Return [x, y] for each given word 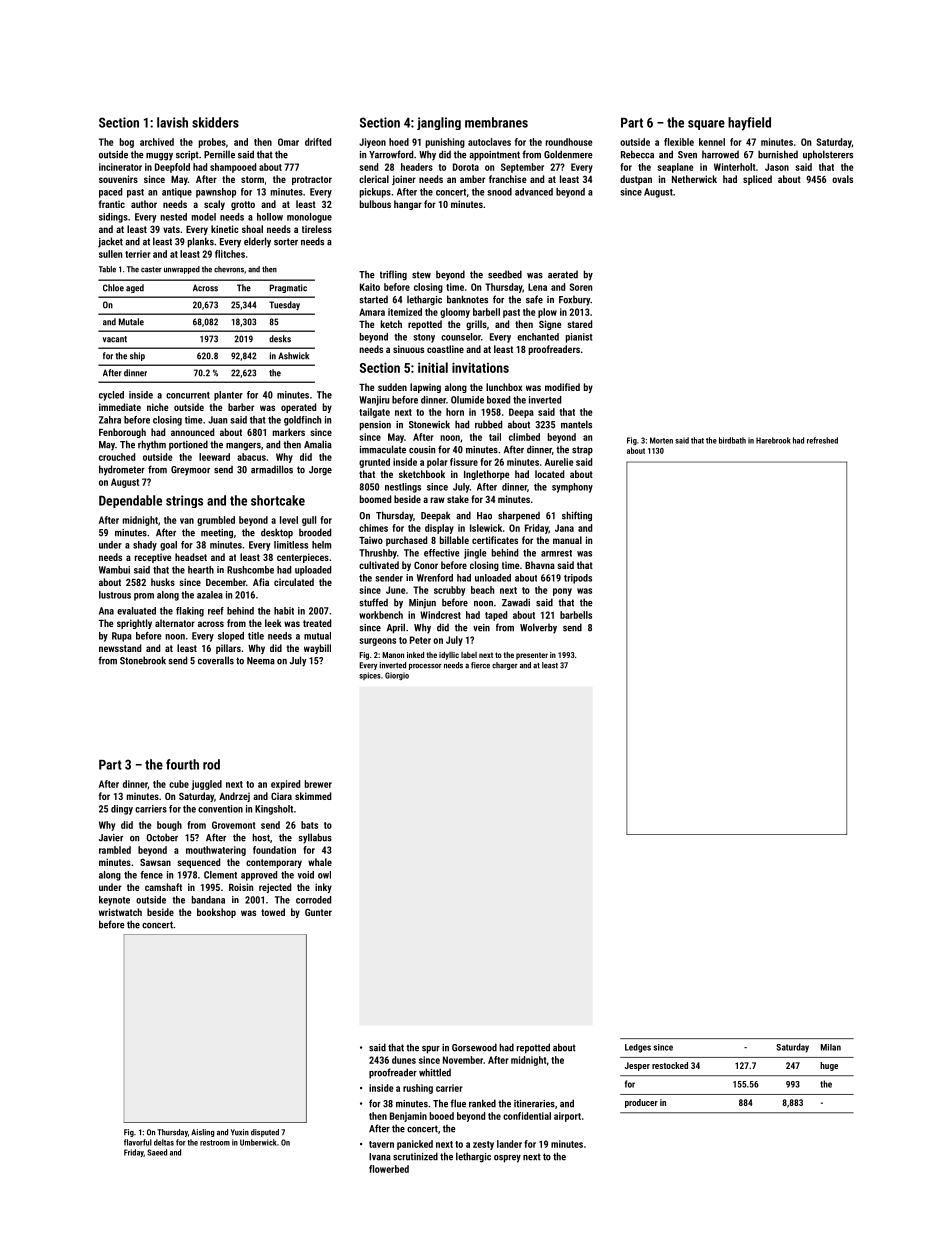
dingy [122, 810]
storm [252, 179]
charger [505, 666]
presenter [532, 656]
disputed [265, 1133]
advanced [534, 192]
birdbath [732, 440]
